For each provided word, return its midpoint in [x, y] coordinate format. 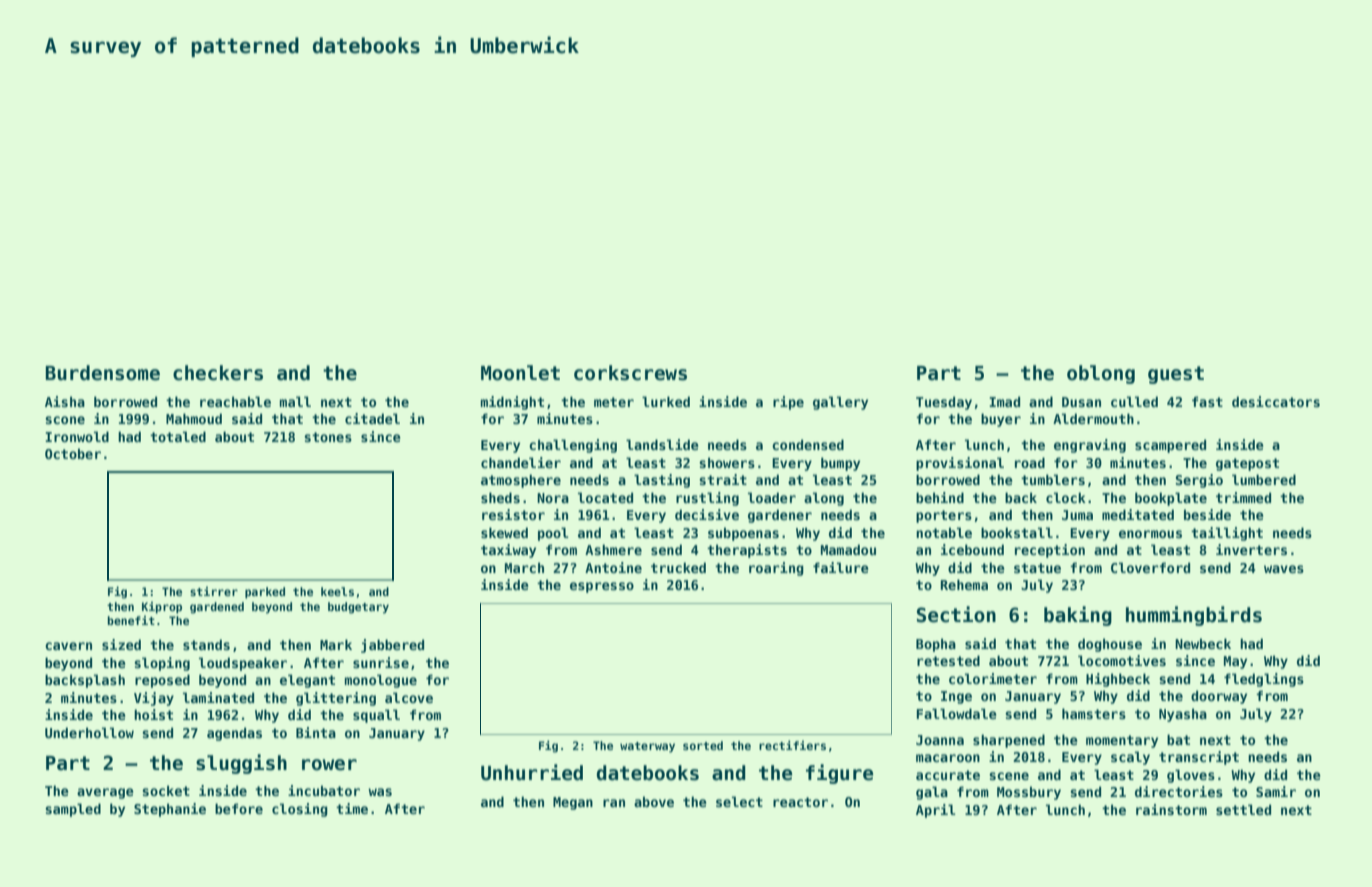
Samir [1276, 791]
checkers [218, 373]
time [352, 808]
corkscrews [630, 373]
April [936, 811]
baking [1078, 616]
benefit [131, 620]
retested [948, 660]
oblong [1101, 374]
